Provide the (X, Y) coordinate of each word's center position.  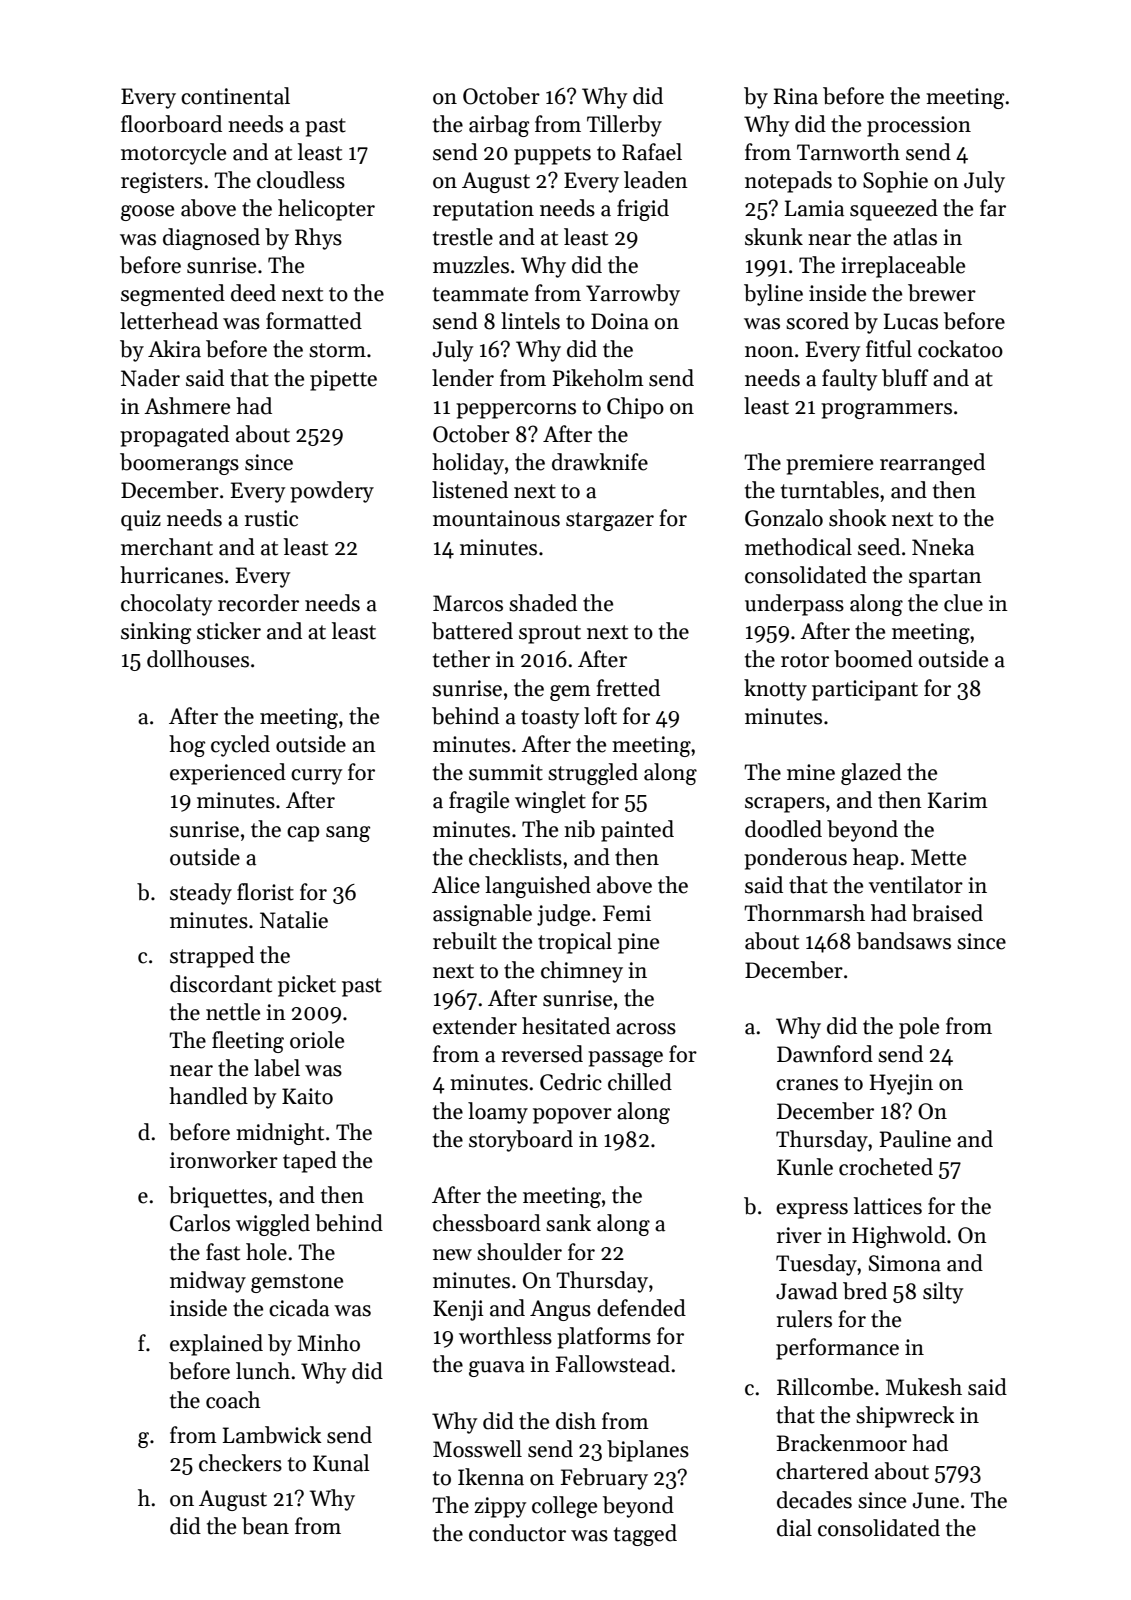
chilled (640, 1082)
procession (919, 126)
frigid (643, 210)
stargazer (610, 521)
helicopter (326, 210)
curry (316, 777)
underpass (794, 605)
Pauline (915, 1139)
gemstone (297, 1283)
